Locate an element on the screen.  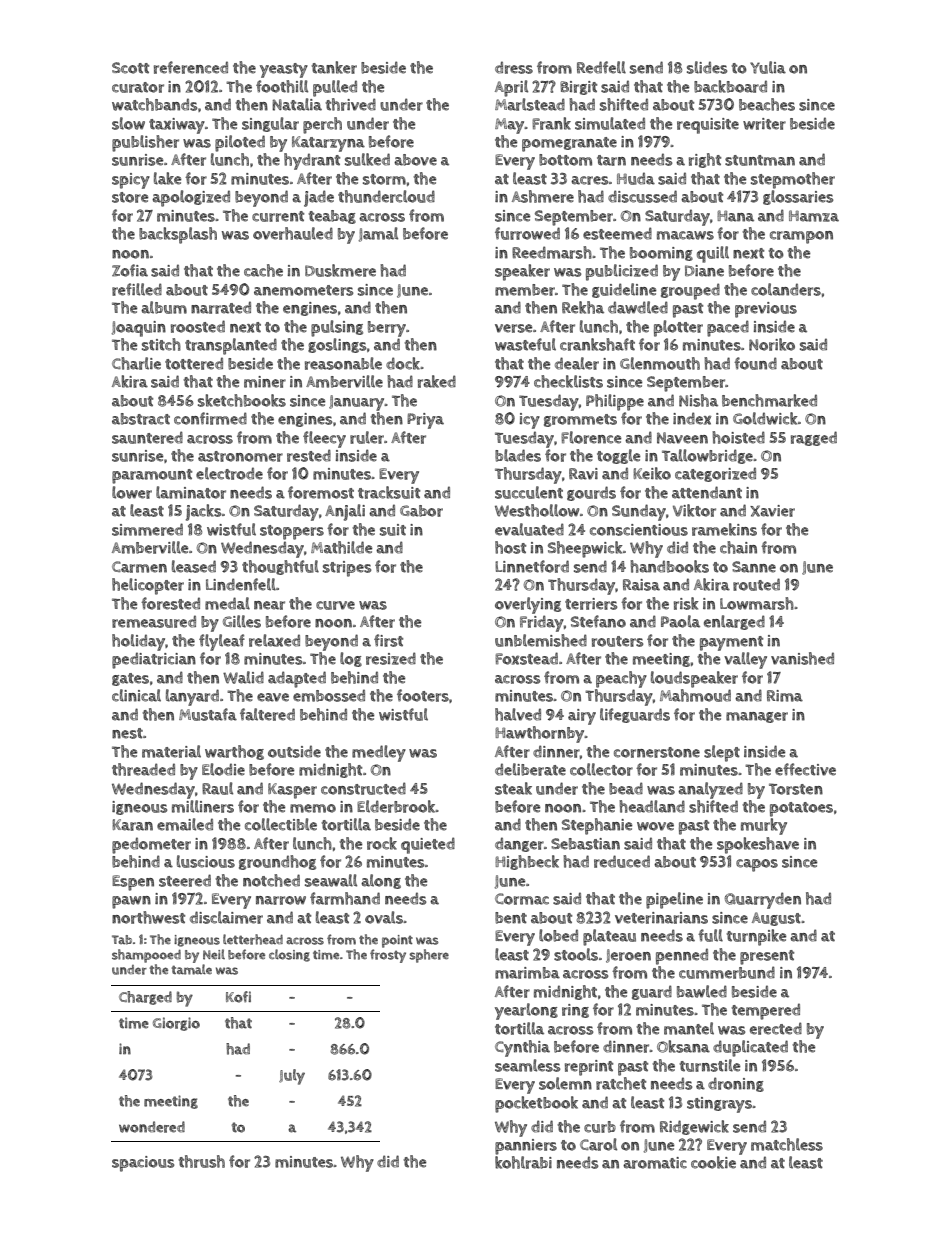
kohlrabi is located at coordinates (523, 1162).
